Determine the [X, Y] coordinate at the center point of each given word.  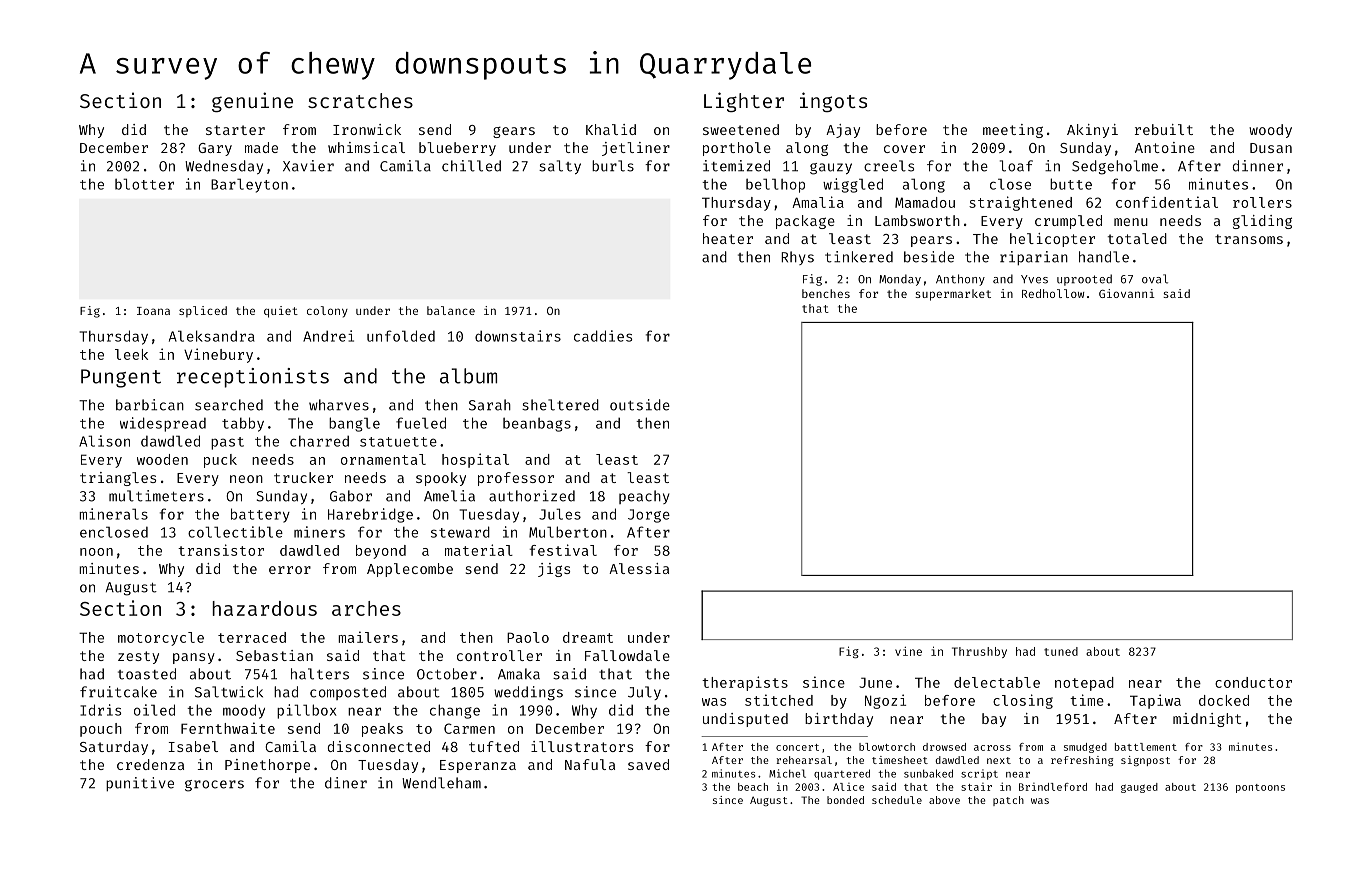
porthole [737, 149]
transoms [1249, 239]
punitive [140, 784]
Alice [848, 787]
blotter [144, 184]
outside [640, 405]
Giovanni [1127, 293]
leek [131, 354]
